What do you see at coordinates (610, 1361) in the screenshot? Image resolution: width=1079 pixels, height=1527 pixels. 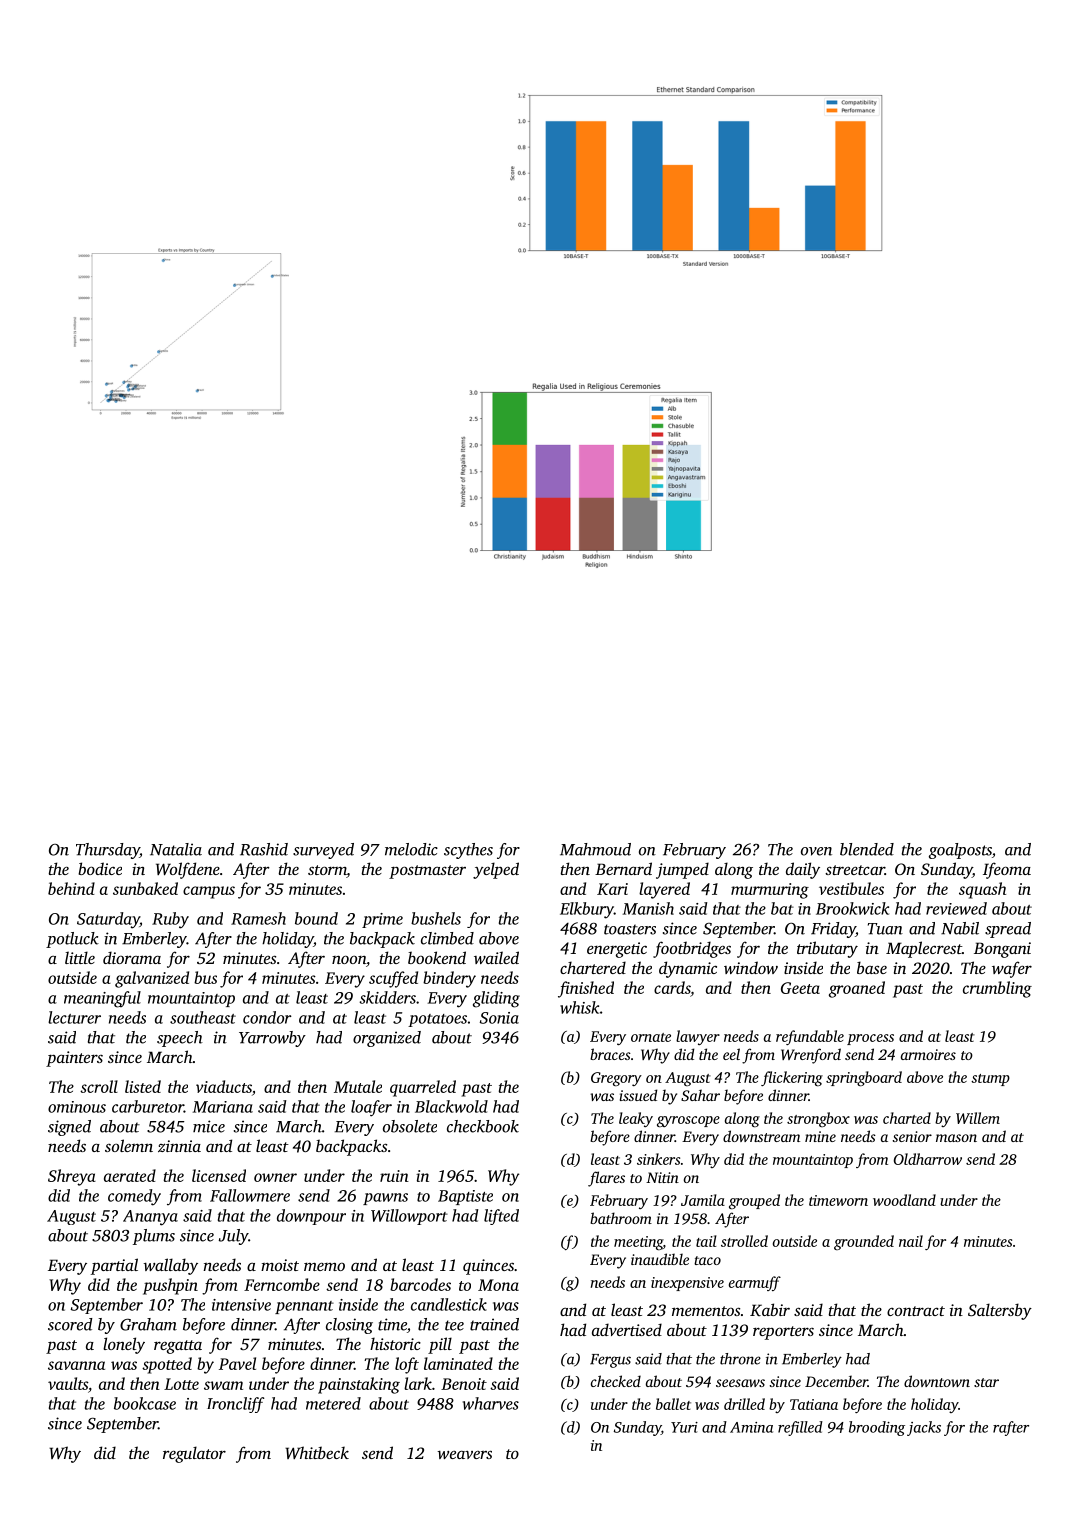 I see `Fergus` at bounding box center [610, 1361].
